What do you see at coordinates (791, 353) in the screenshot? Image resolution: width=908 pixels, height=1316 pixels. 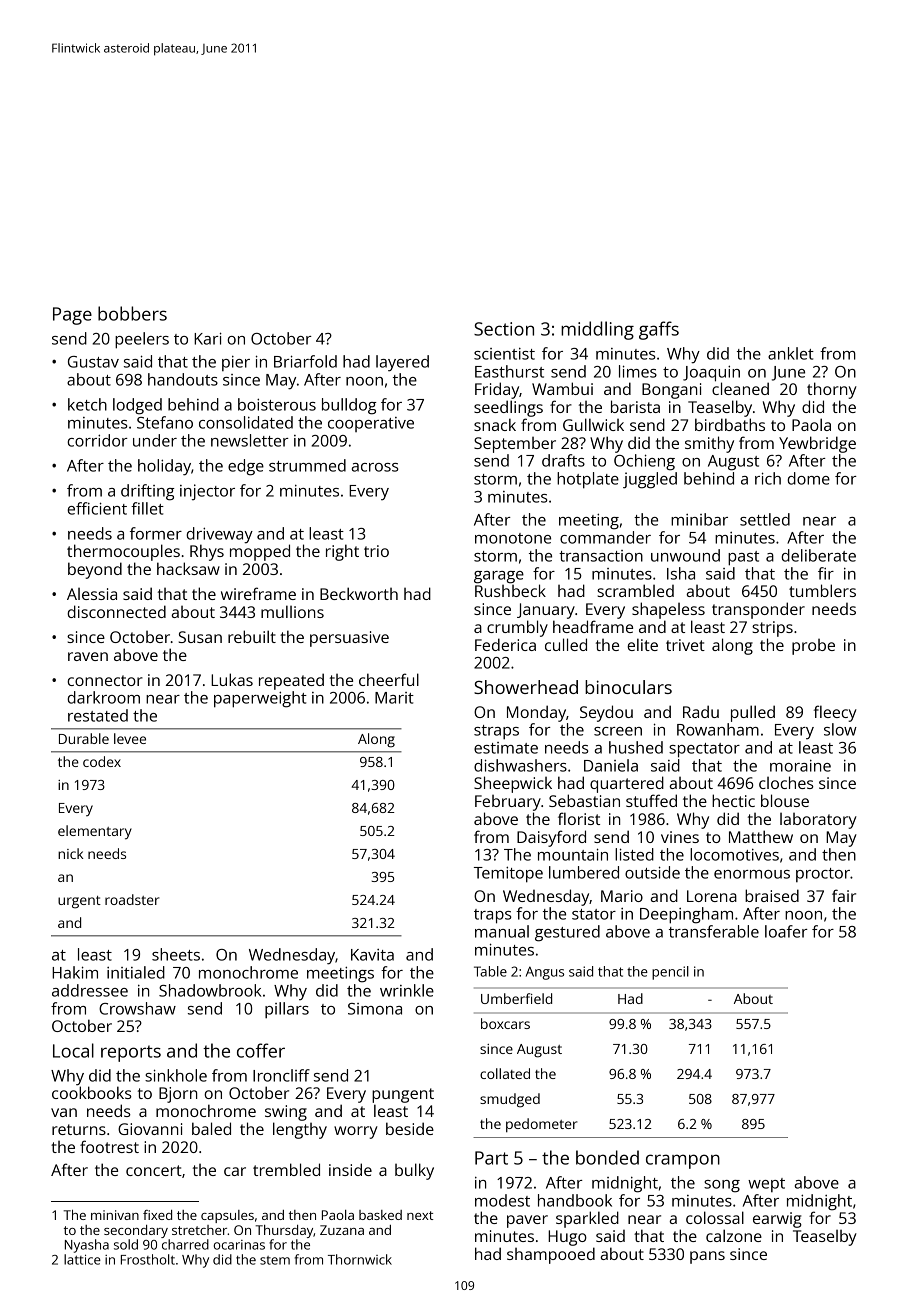 I see `anklet` at bounding box center [791, 353].
